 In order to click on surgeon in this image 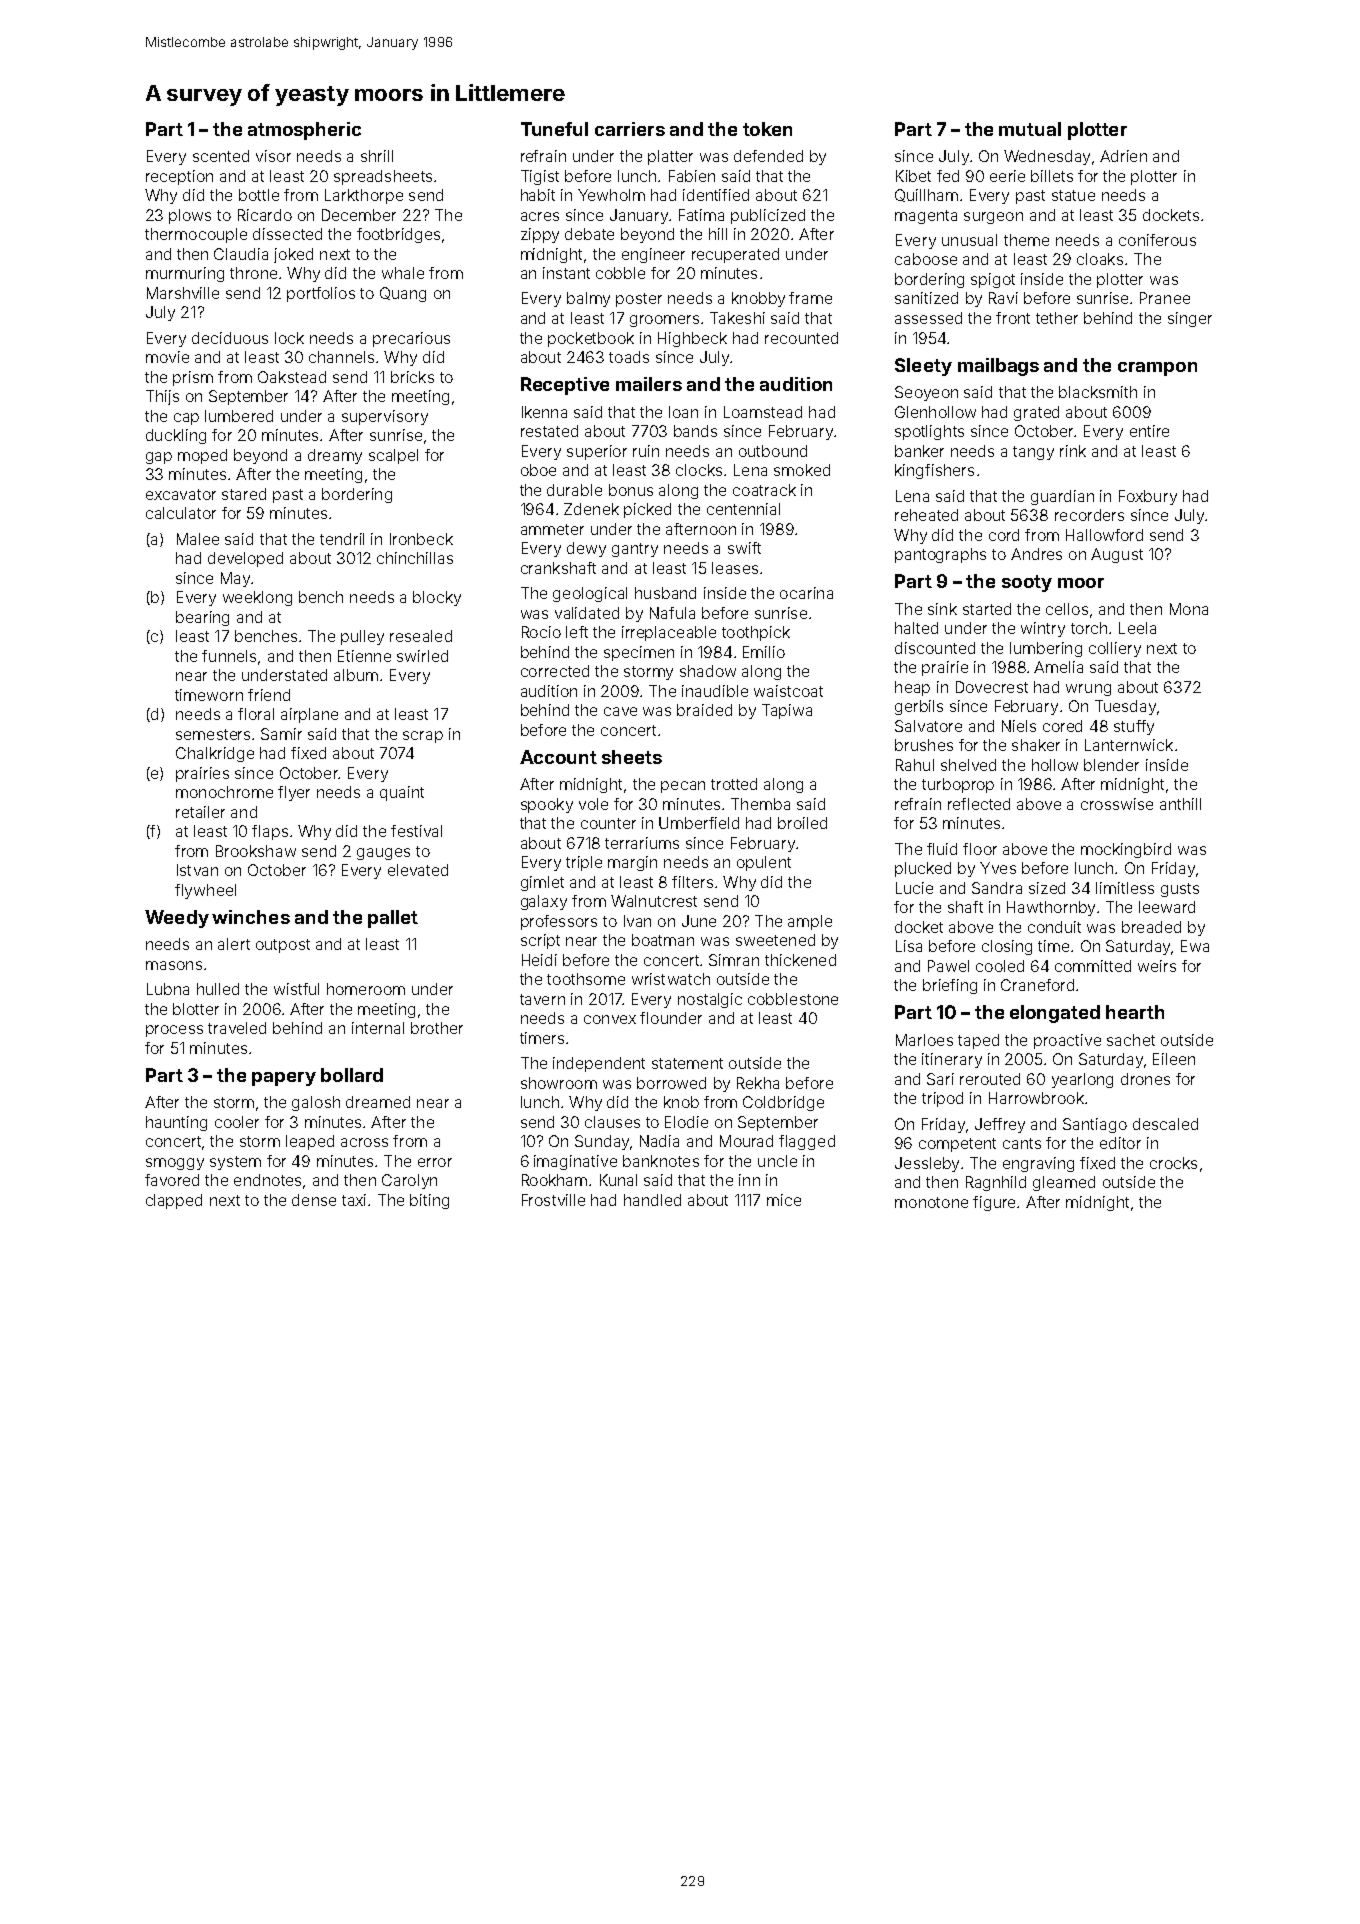, I will do `click(993, 218)`.
